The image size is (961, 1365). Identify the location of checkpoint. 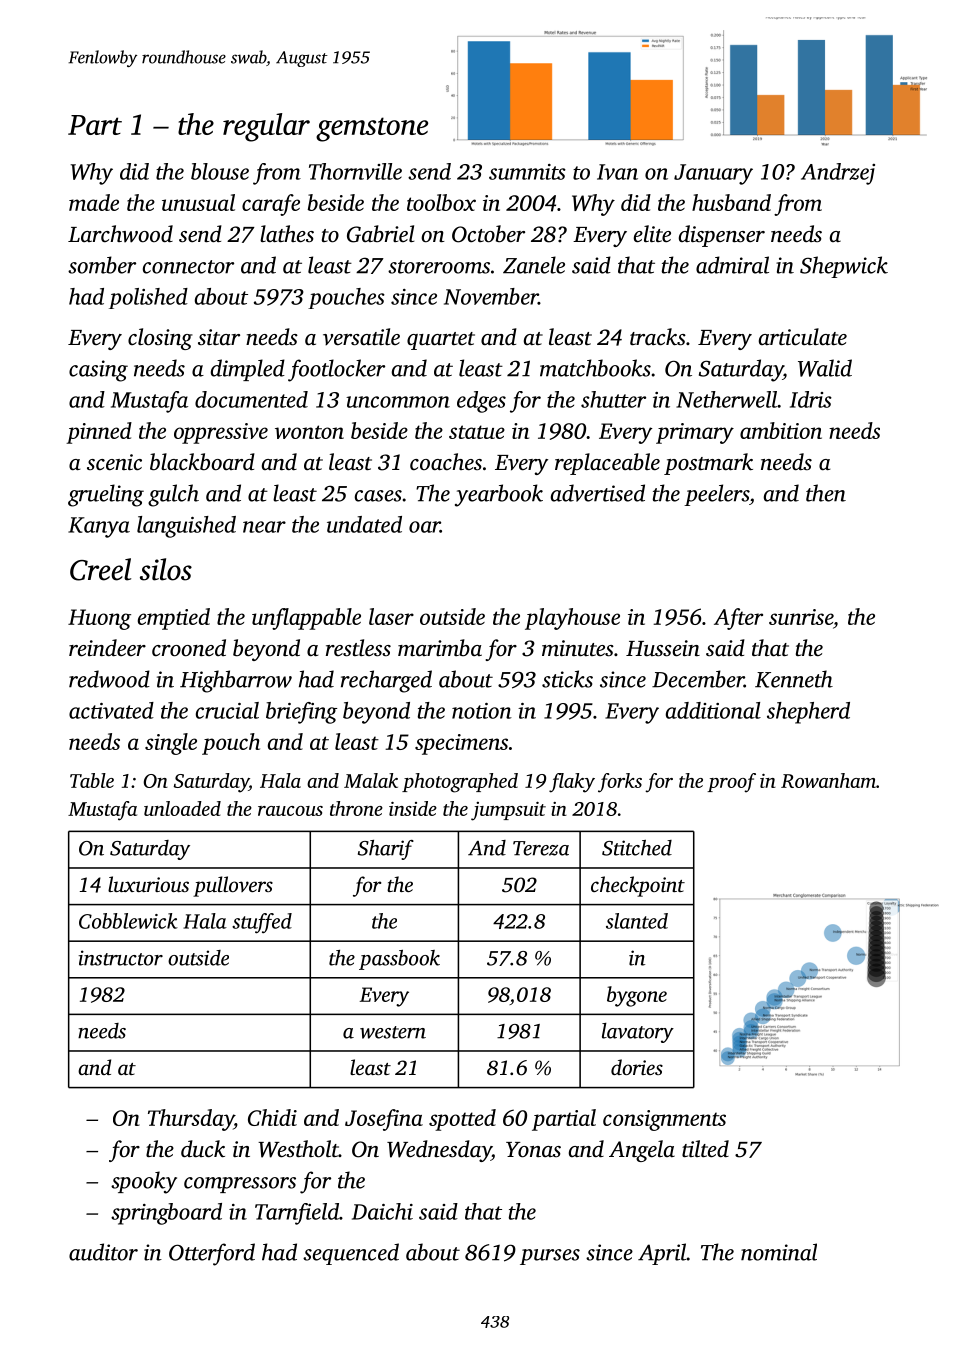
(638, 886).
